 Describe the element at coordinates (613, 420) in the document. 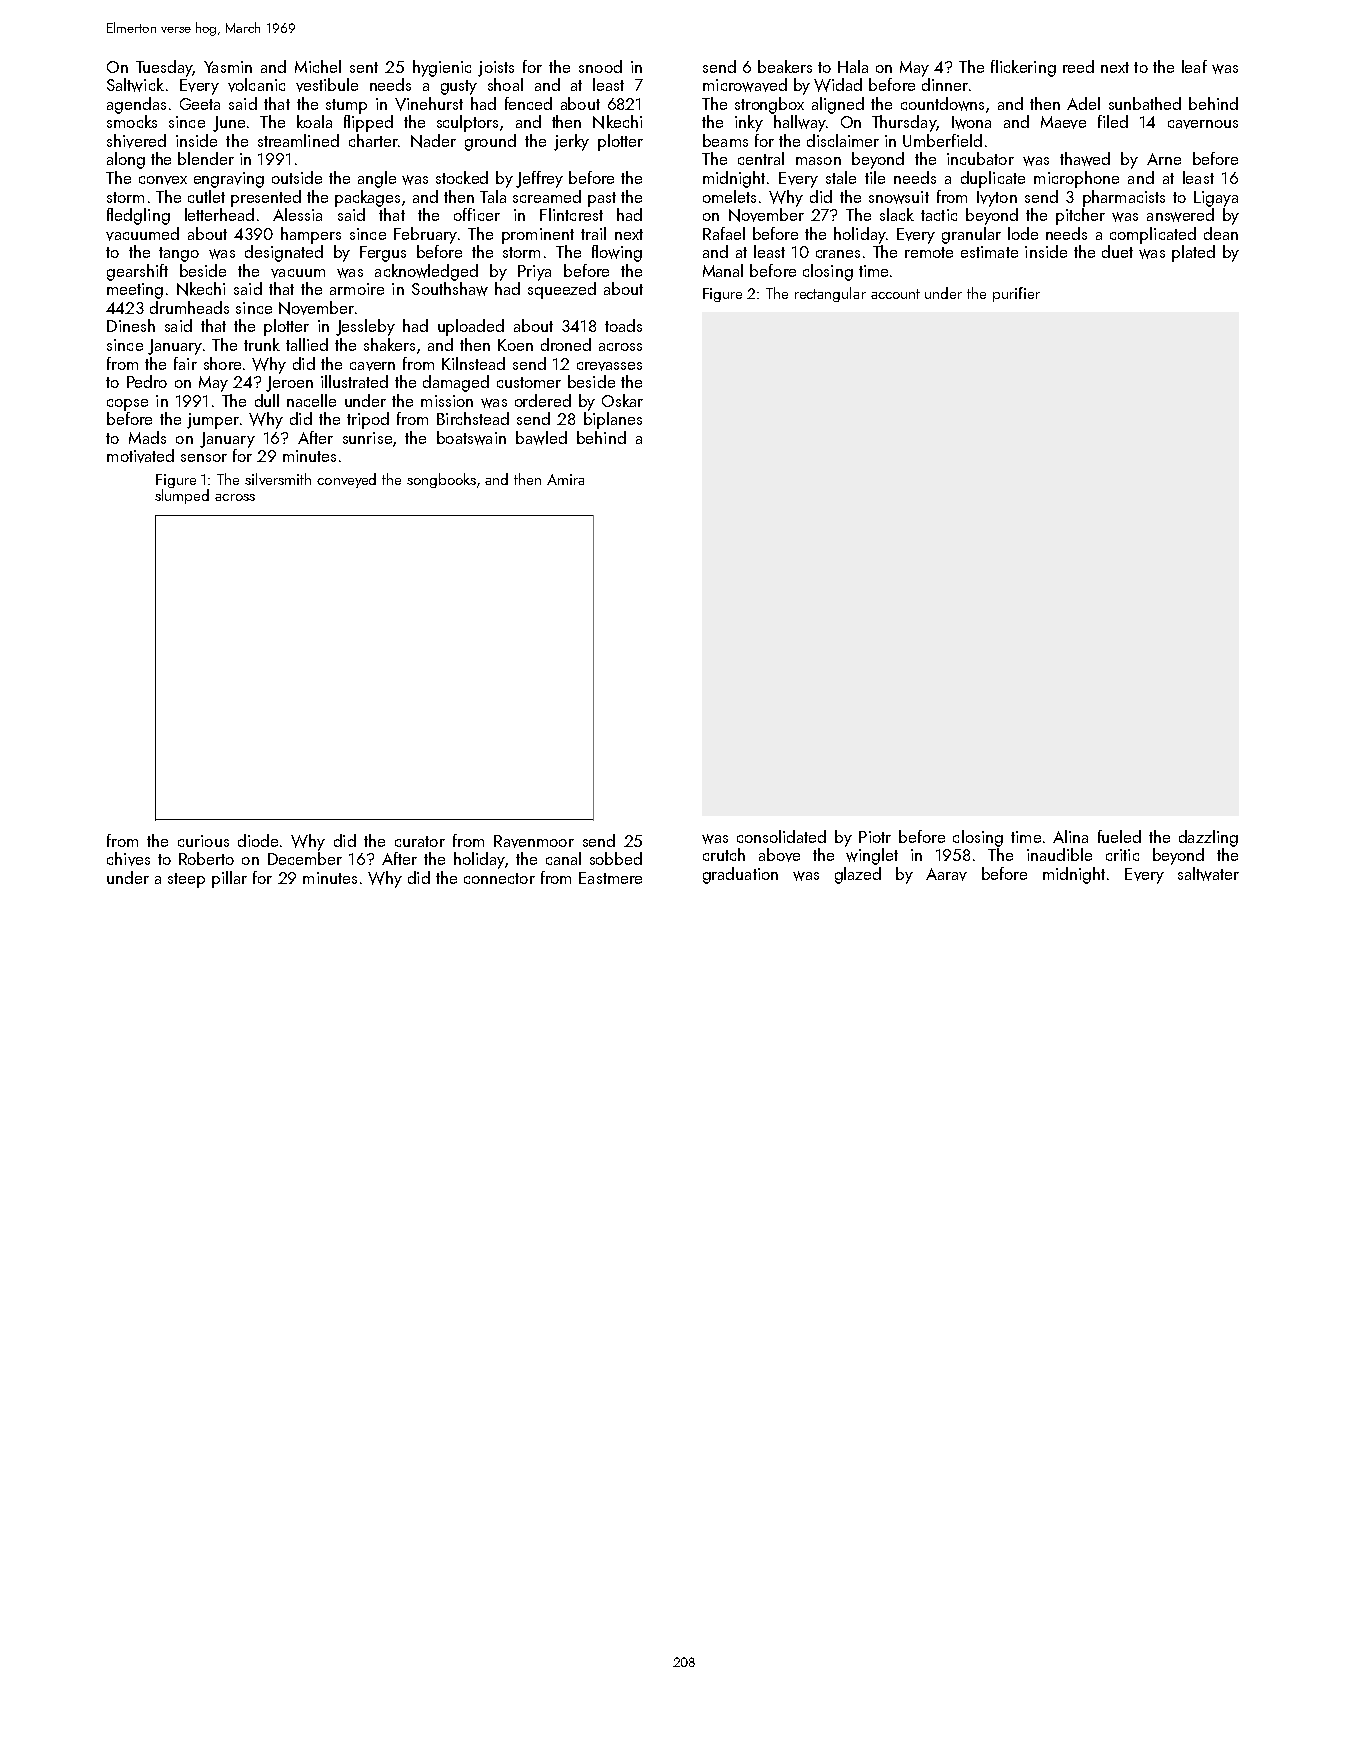

I see `biplanes` at that location.
